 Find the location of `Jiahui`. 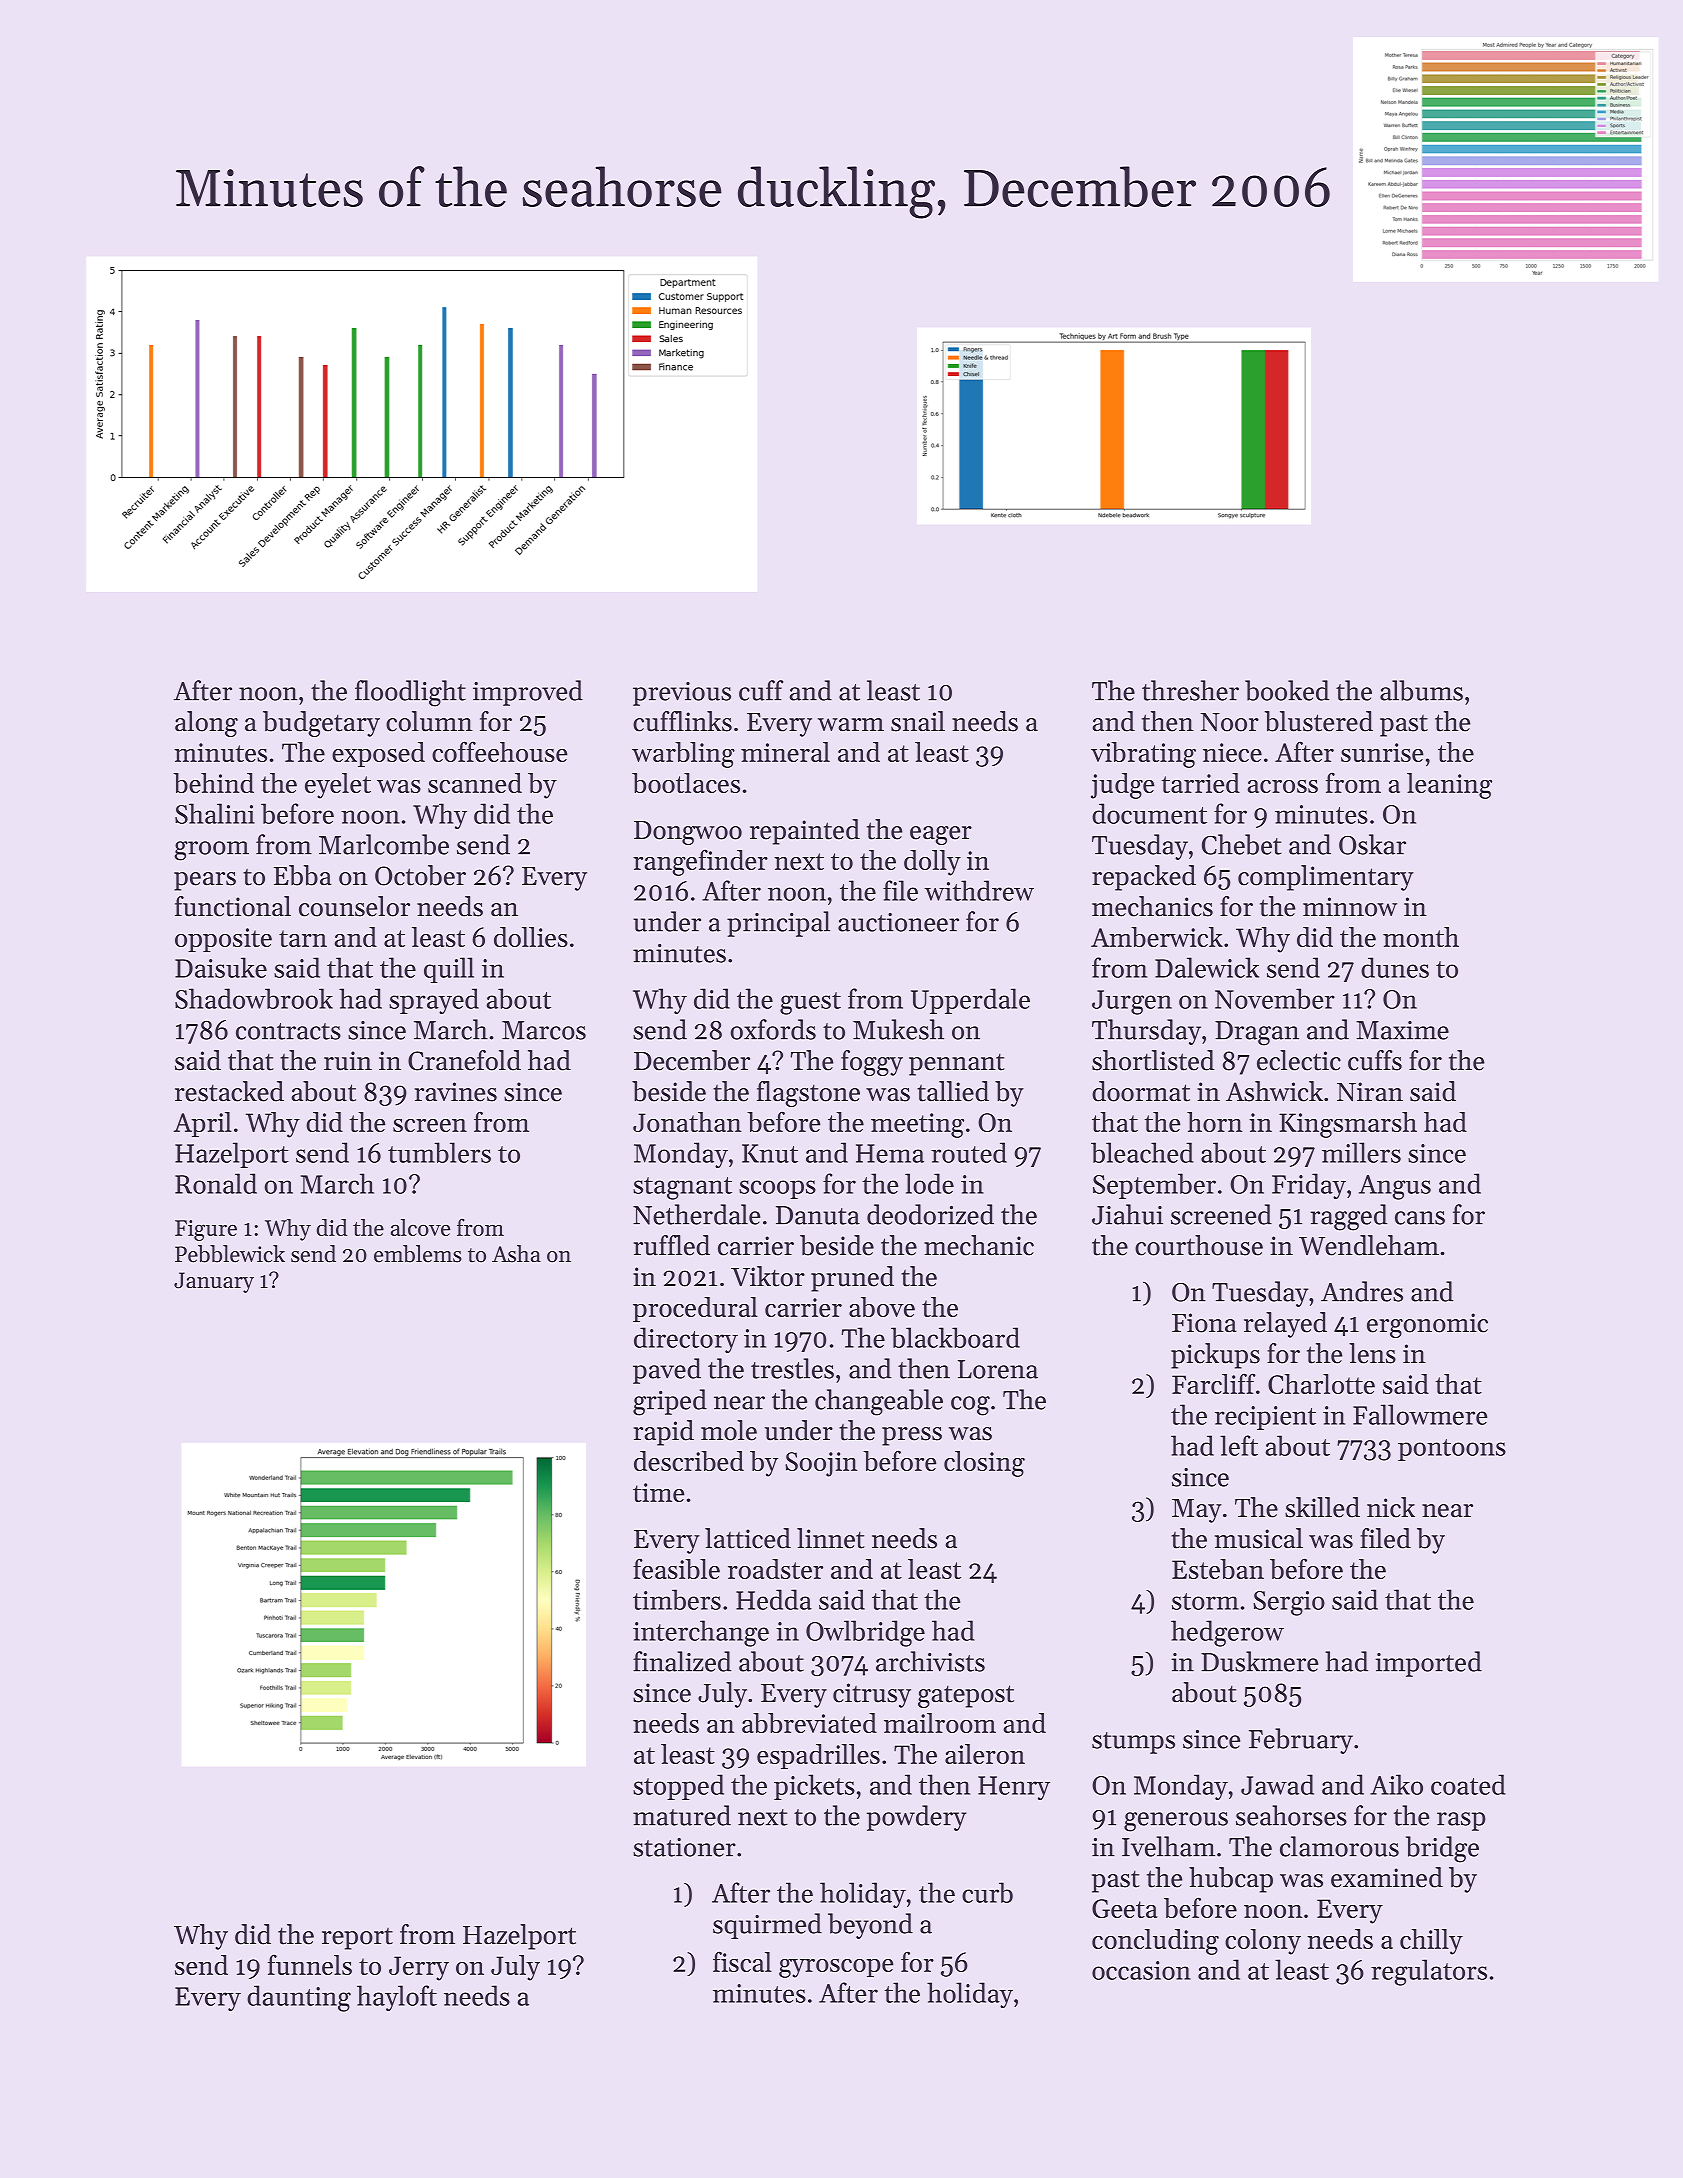

Jiahui is located at coordinates (1127, 1214).
